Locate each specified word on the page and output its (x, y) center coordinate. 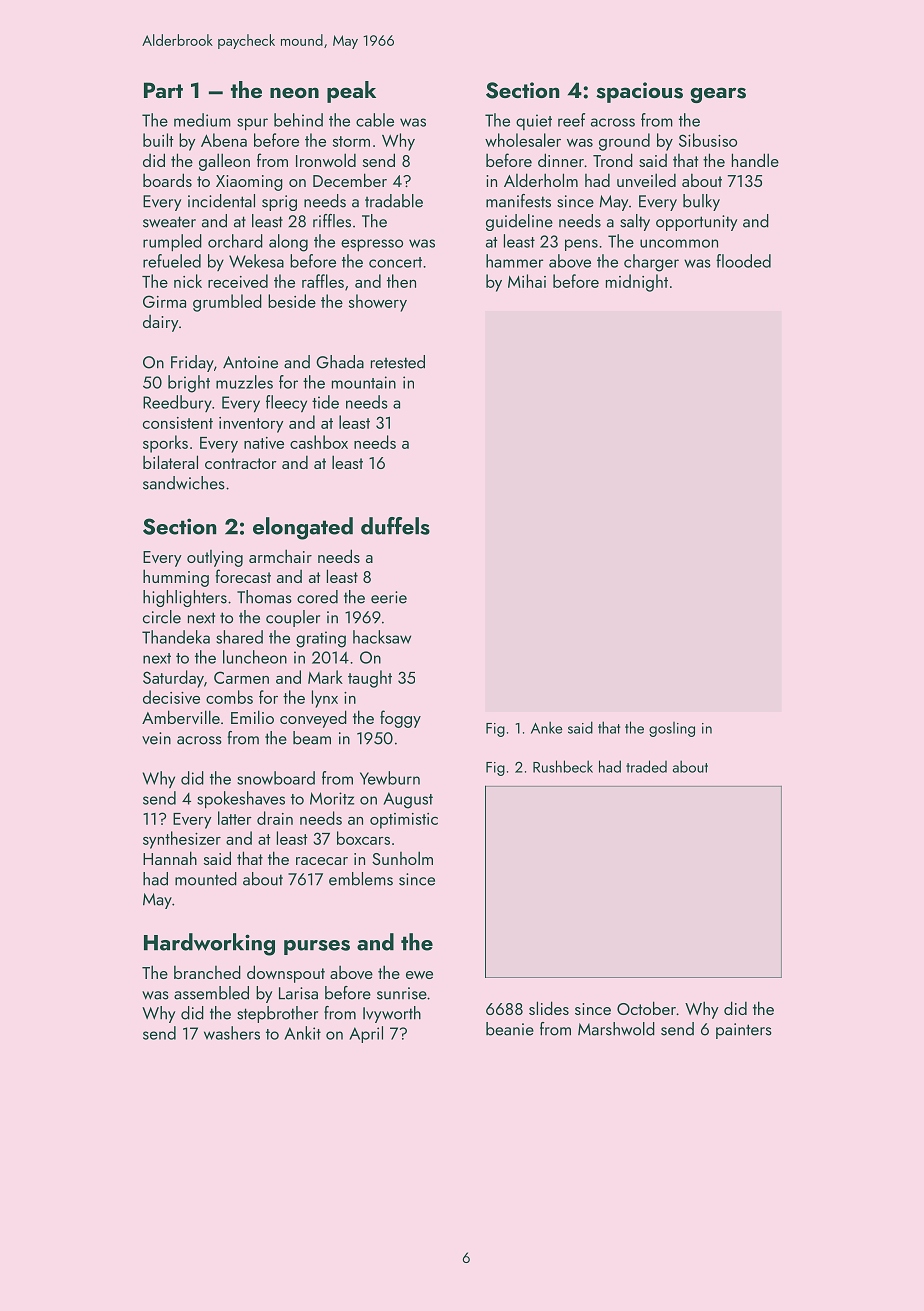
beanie (510, 1029)
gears (718, 95)
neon (294, 92)
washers (232, 1033)
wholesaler (523, 140)
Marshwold (616, 1029)
